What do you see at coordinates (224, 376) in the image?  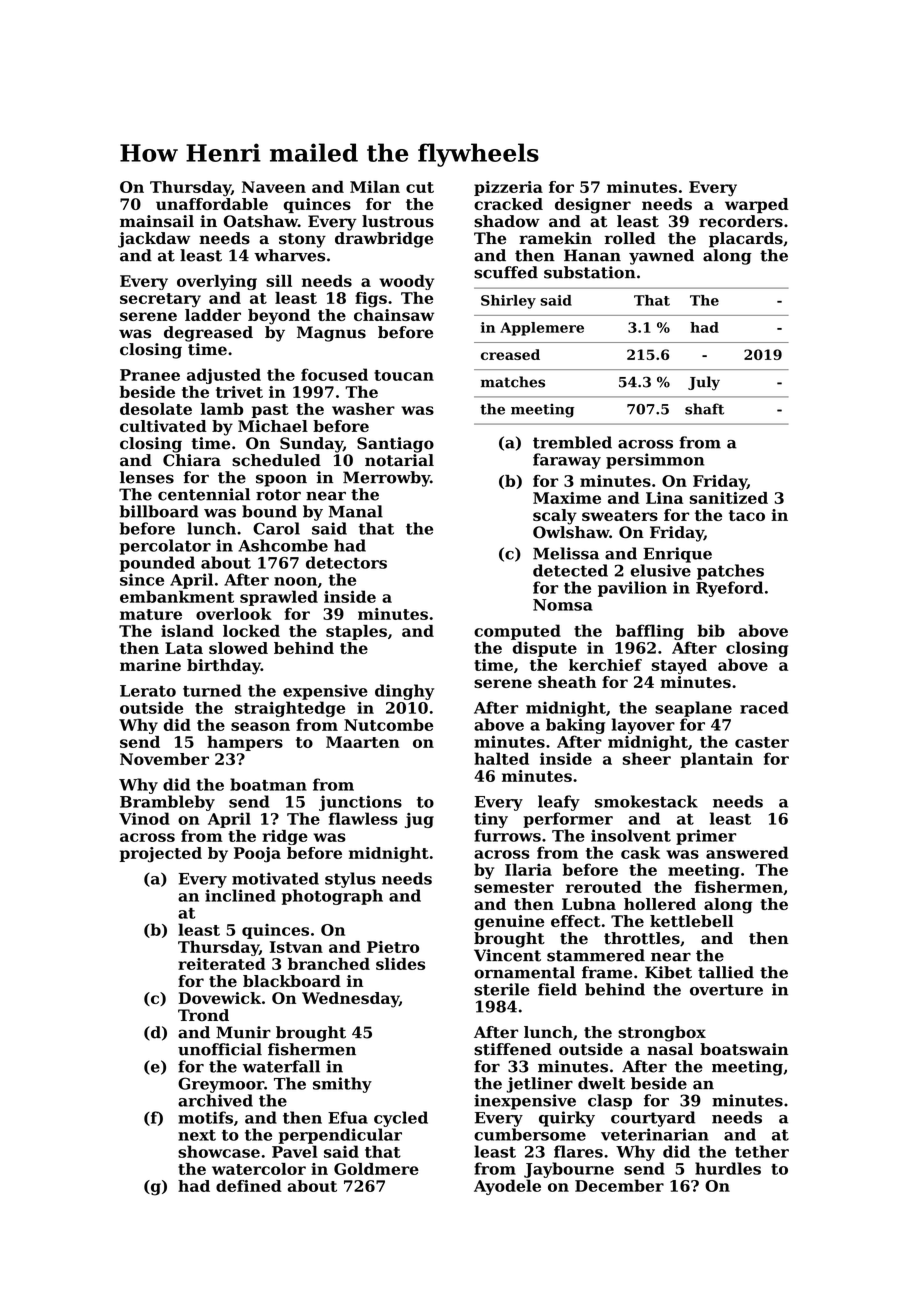 I see `adjusted` at bounding box center [224, 376].
